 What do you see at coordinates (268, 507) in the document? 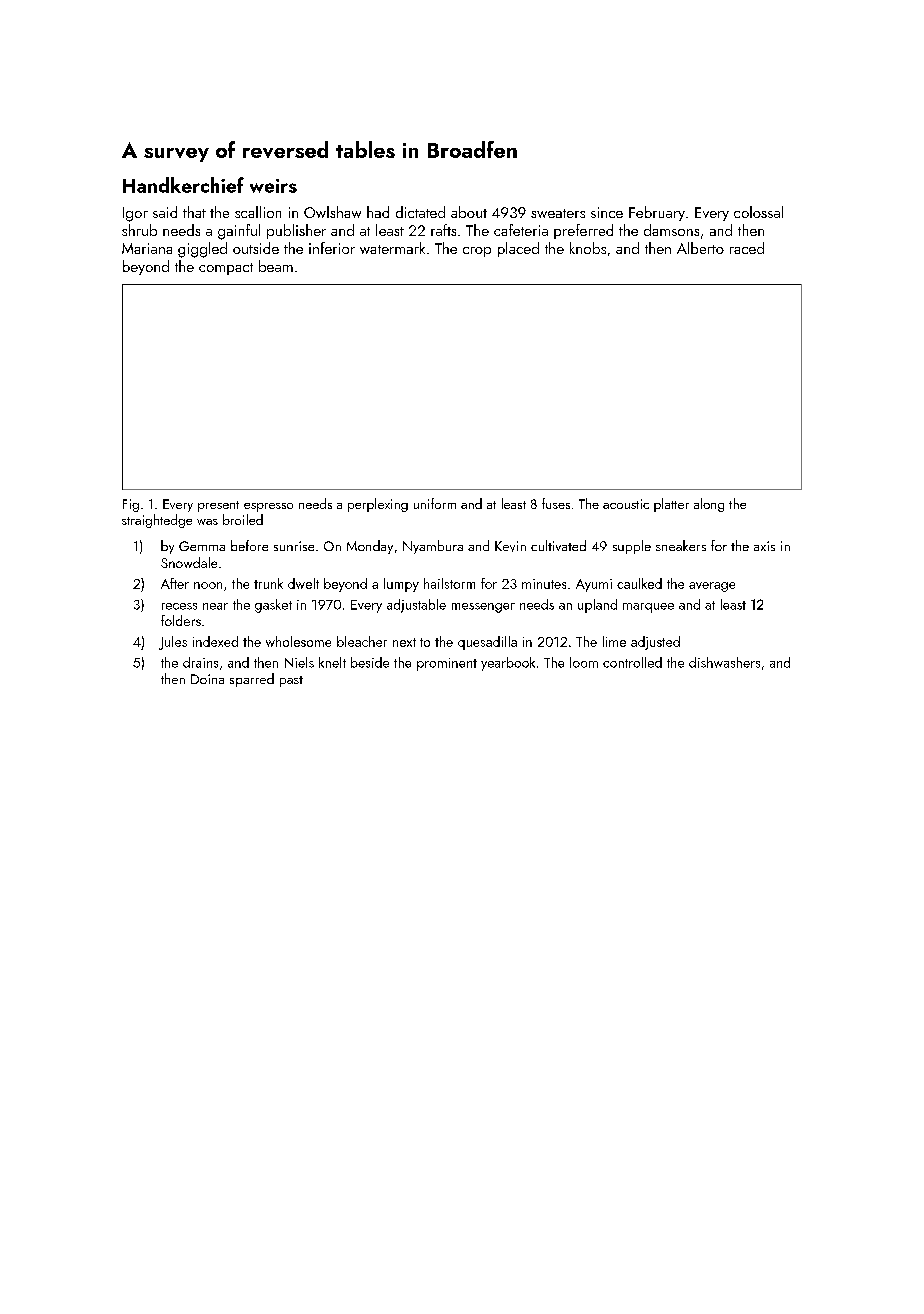
I see `espresso` at bounding box center [268, 507].
